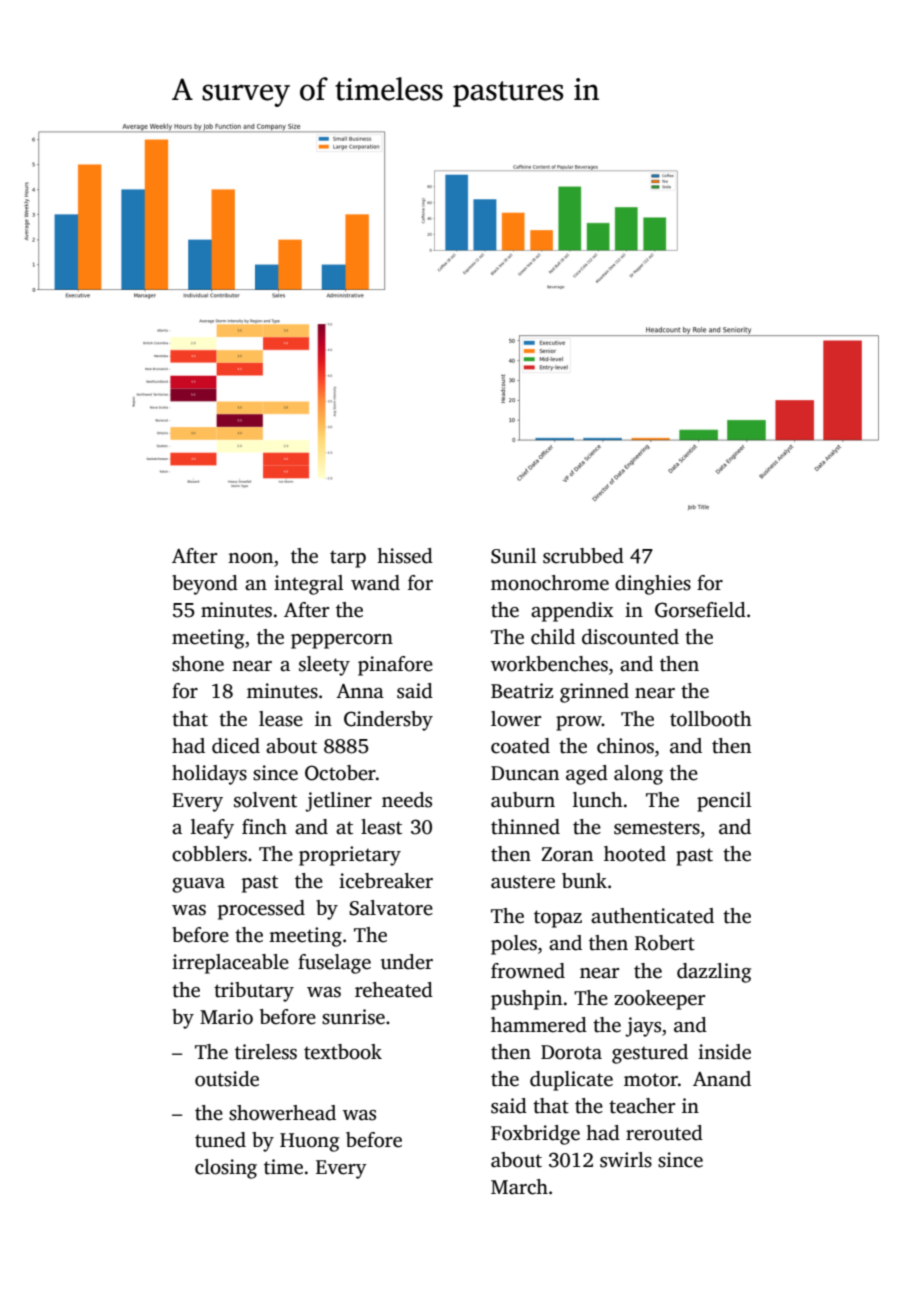 The height and width of the image is (1311, 924). I want to click on austere, so click(523, 882).
